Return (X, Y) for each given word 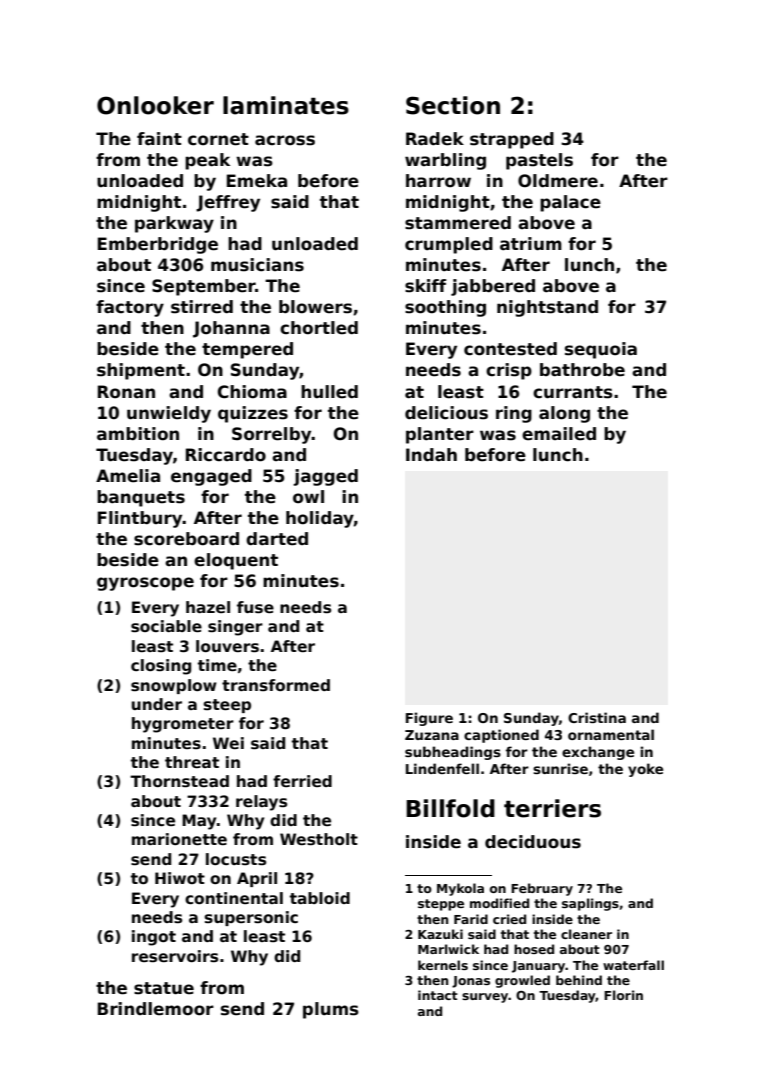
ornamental (611, 734)
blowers (315, 307)
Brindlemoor (156, 1009)
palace (570, 203)
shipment (141, 371)
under (157, 704)
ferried (302, 781)
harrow (438, 181)
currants (573, 392)
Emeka (257, 181)
